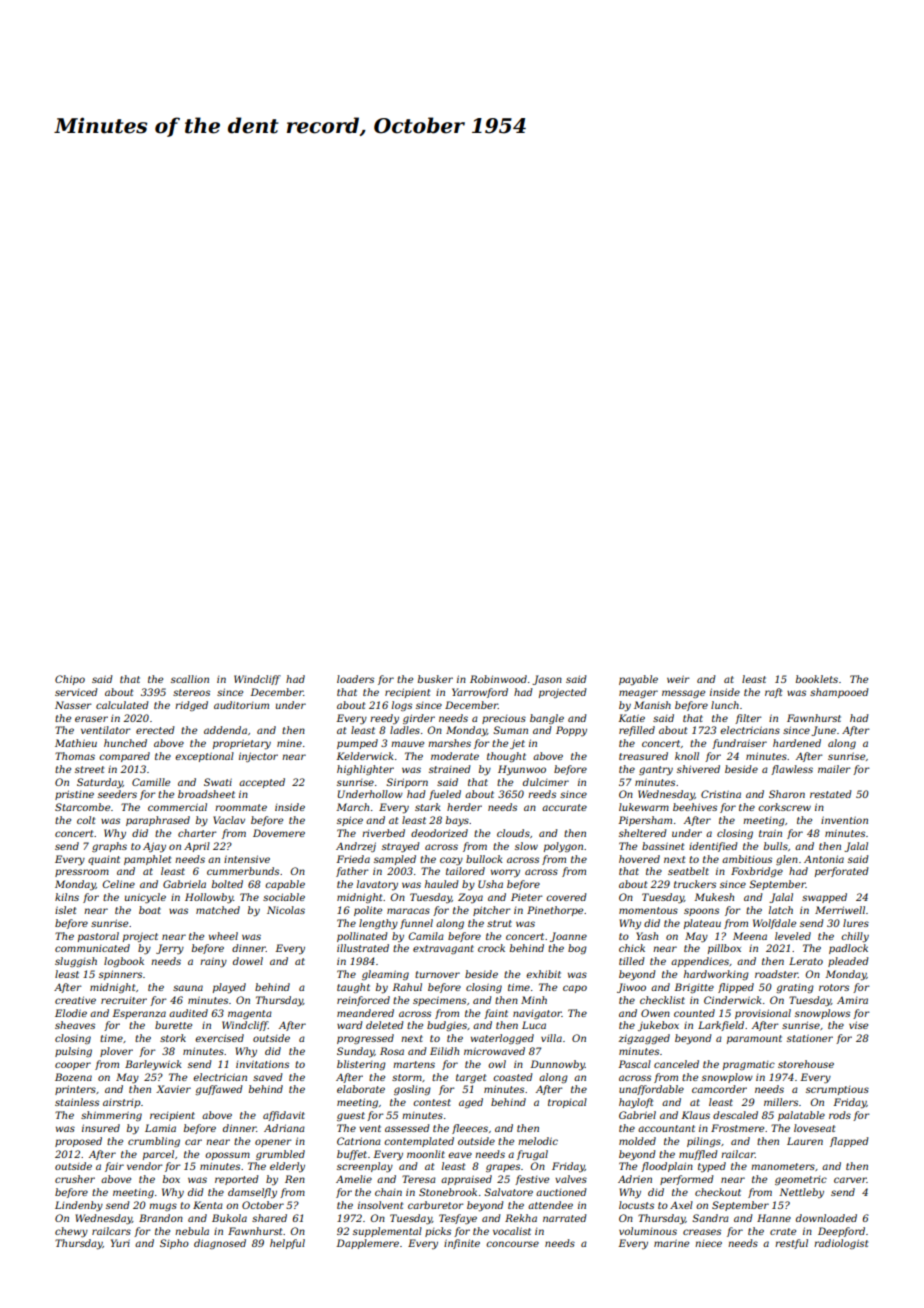 The image size is (924, 1308). I want to click on Tesfaye, so click(458, 1219).
